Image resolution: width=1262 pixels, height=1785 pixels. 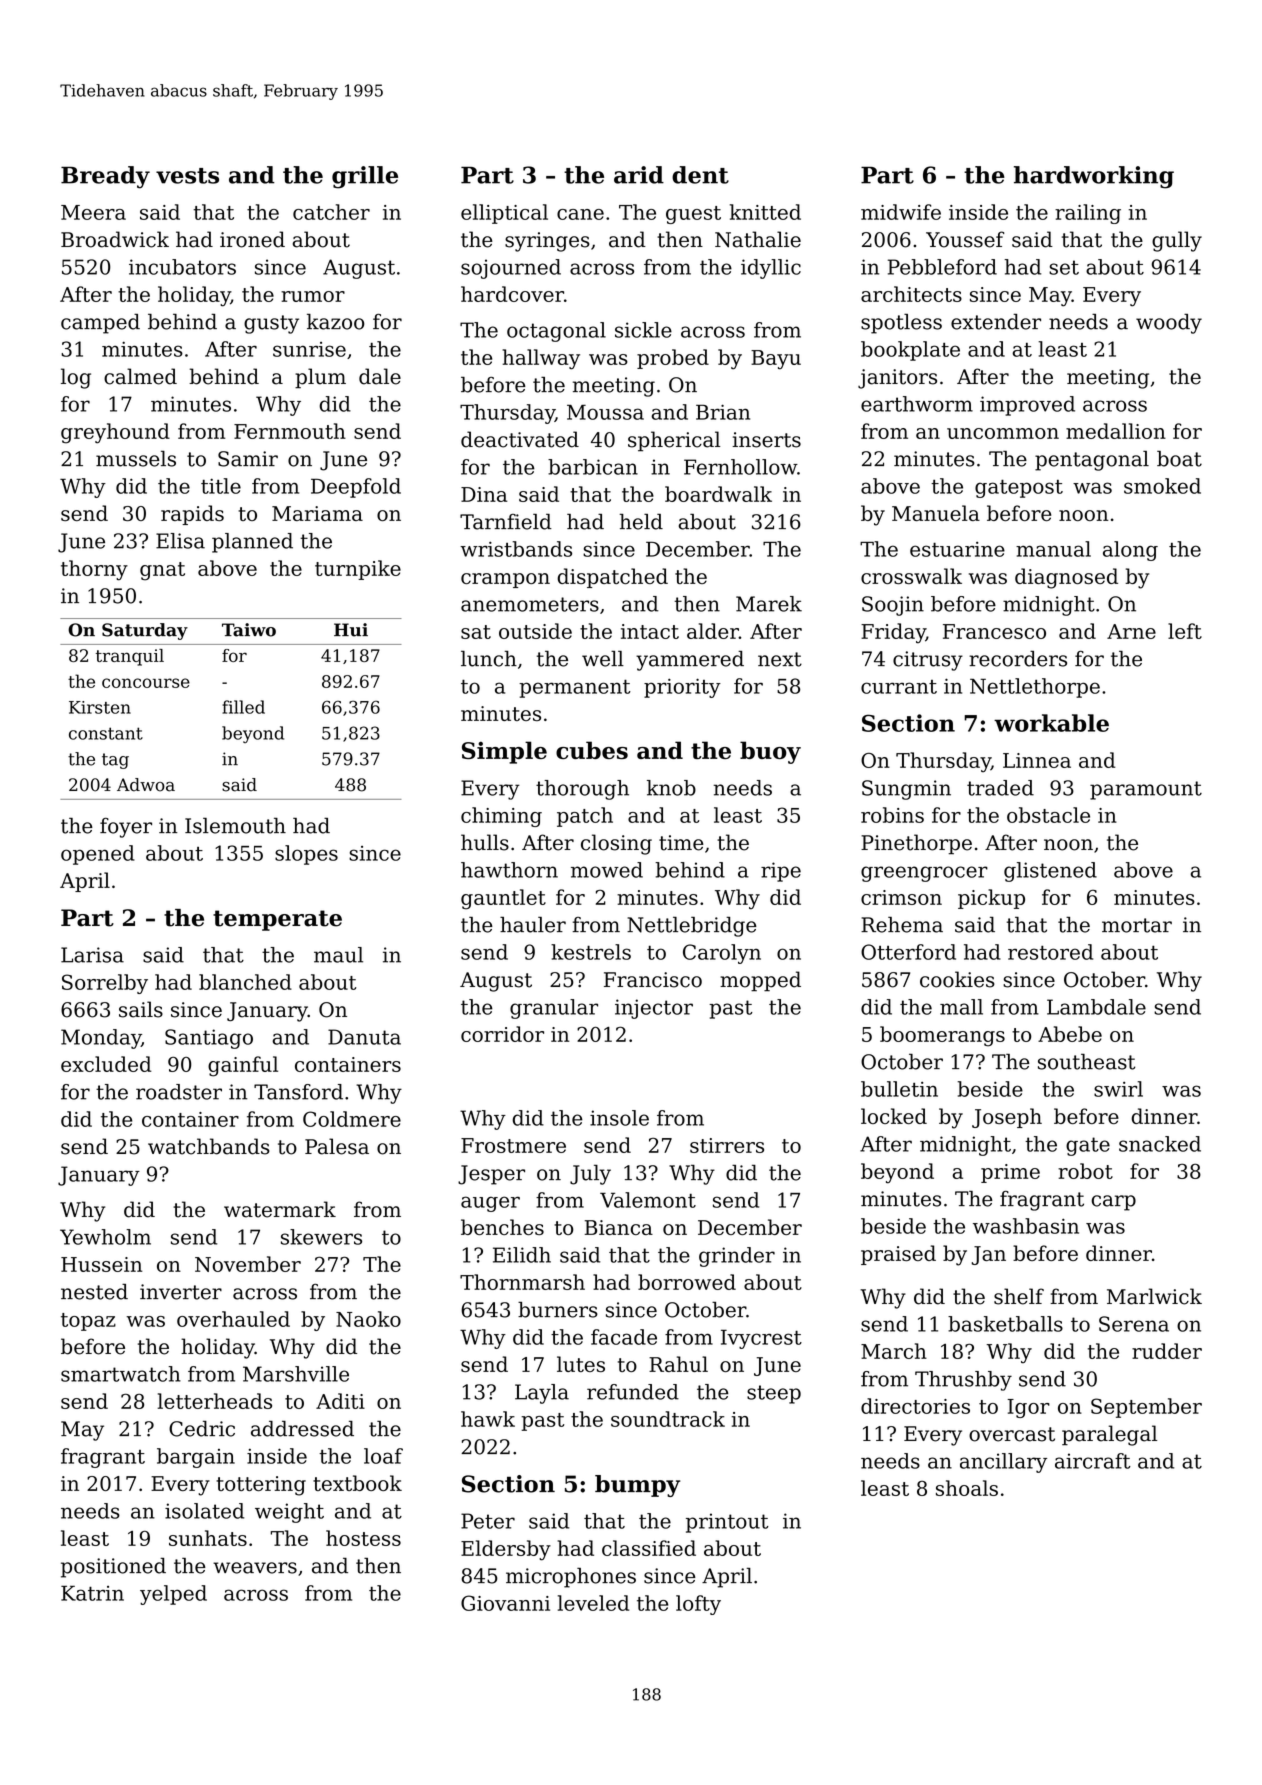 I want to click on grille, so click(x=365, y=177).
